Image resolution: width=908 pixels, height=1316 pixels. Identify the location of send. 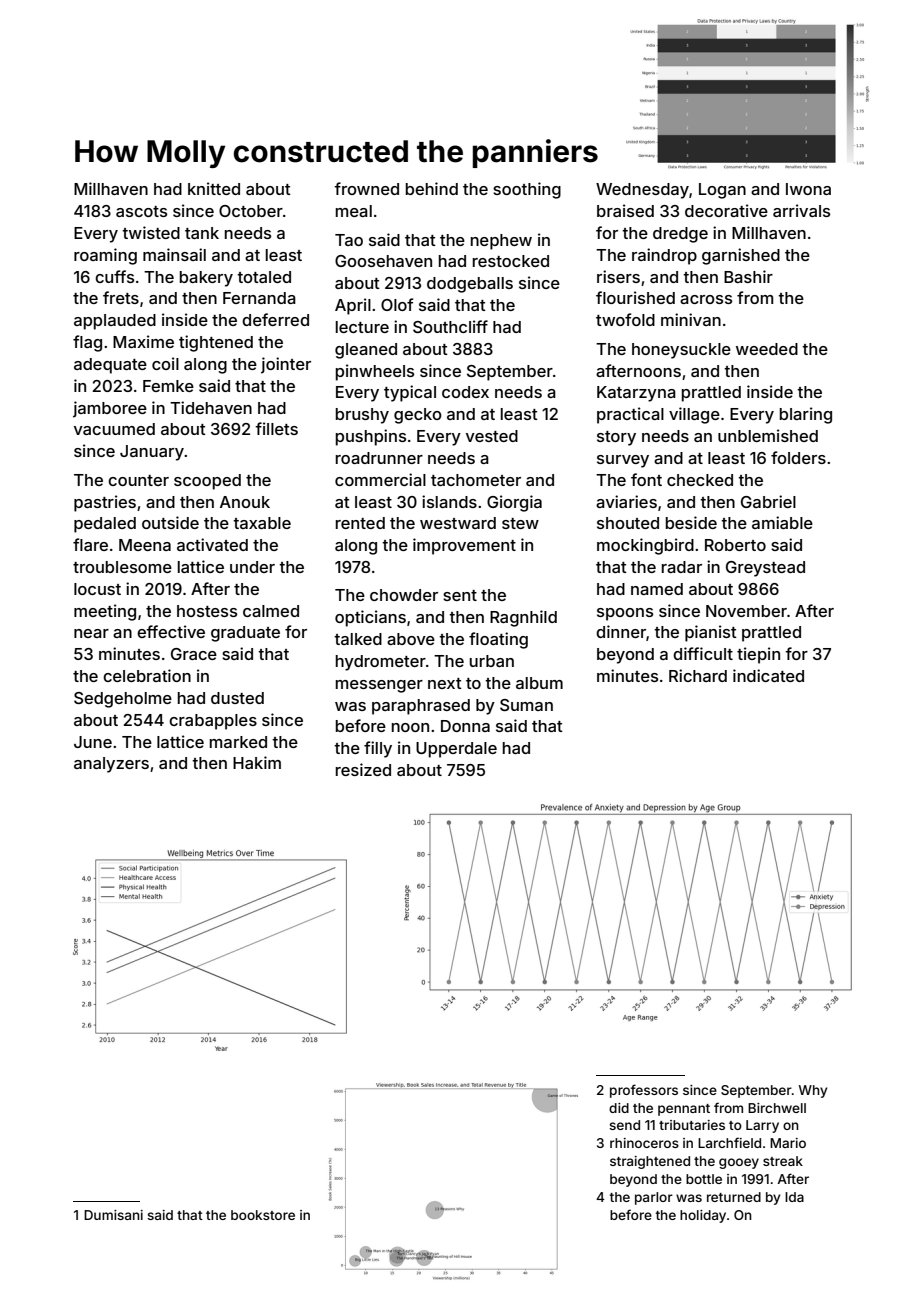
(624, 1125).
